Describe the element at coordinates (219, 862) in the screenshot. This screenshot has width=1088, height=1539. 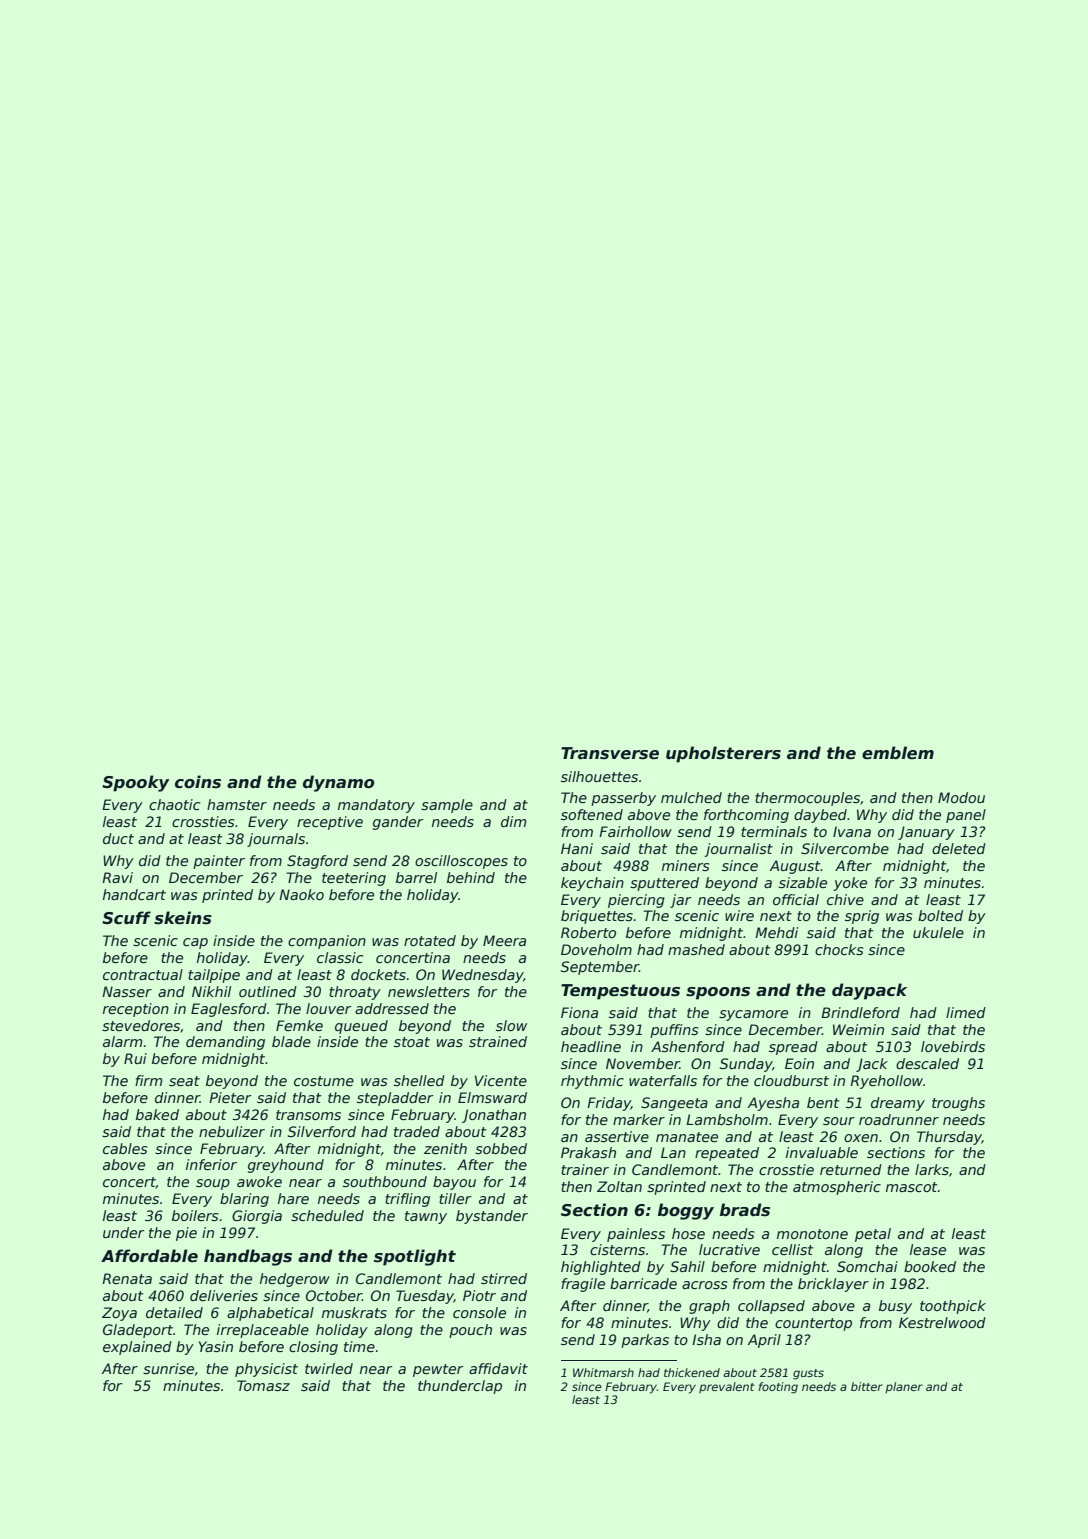
I see `painter` at that location.
